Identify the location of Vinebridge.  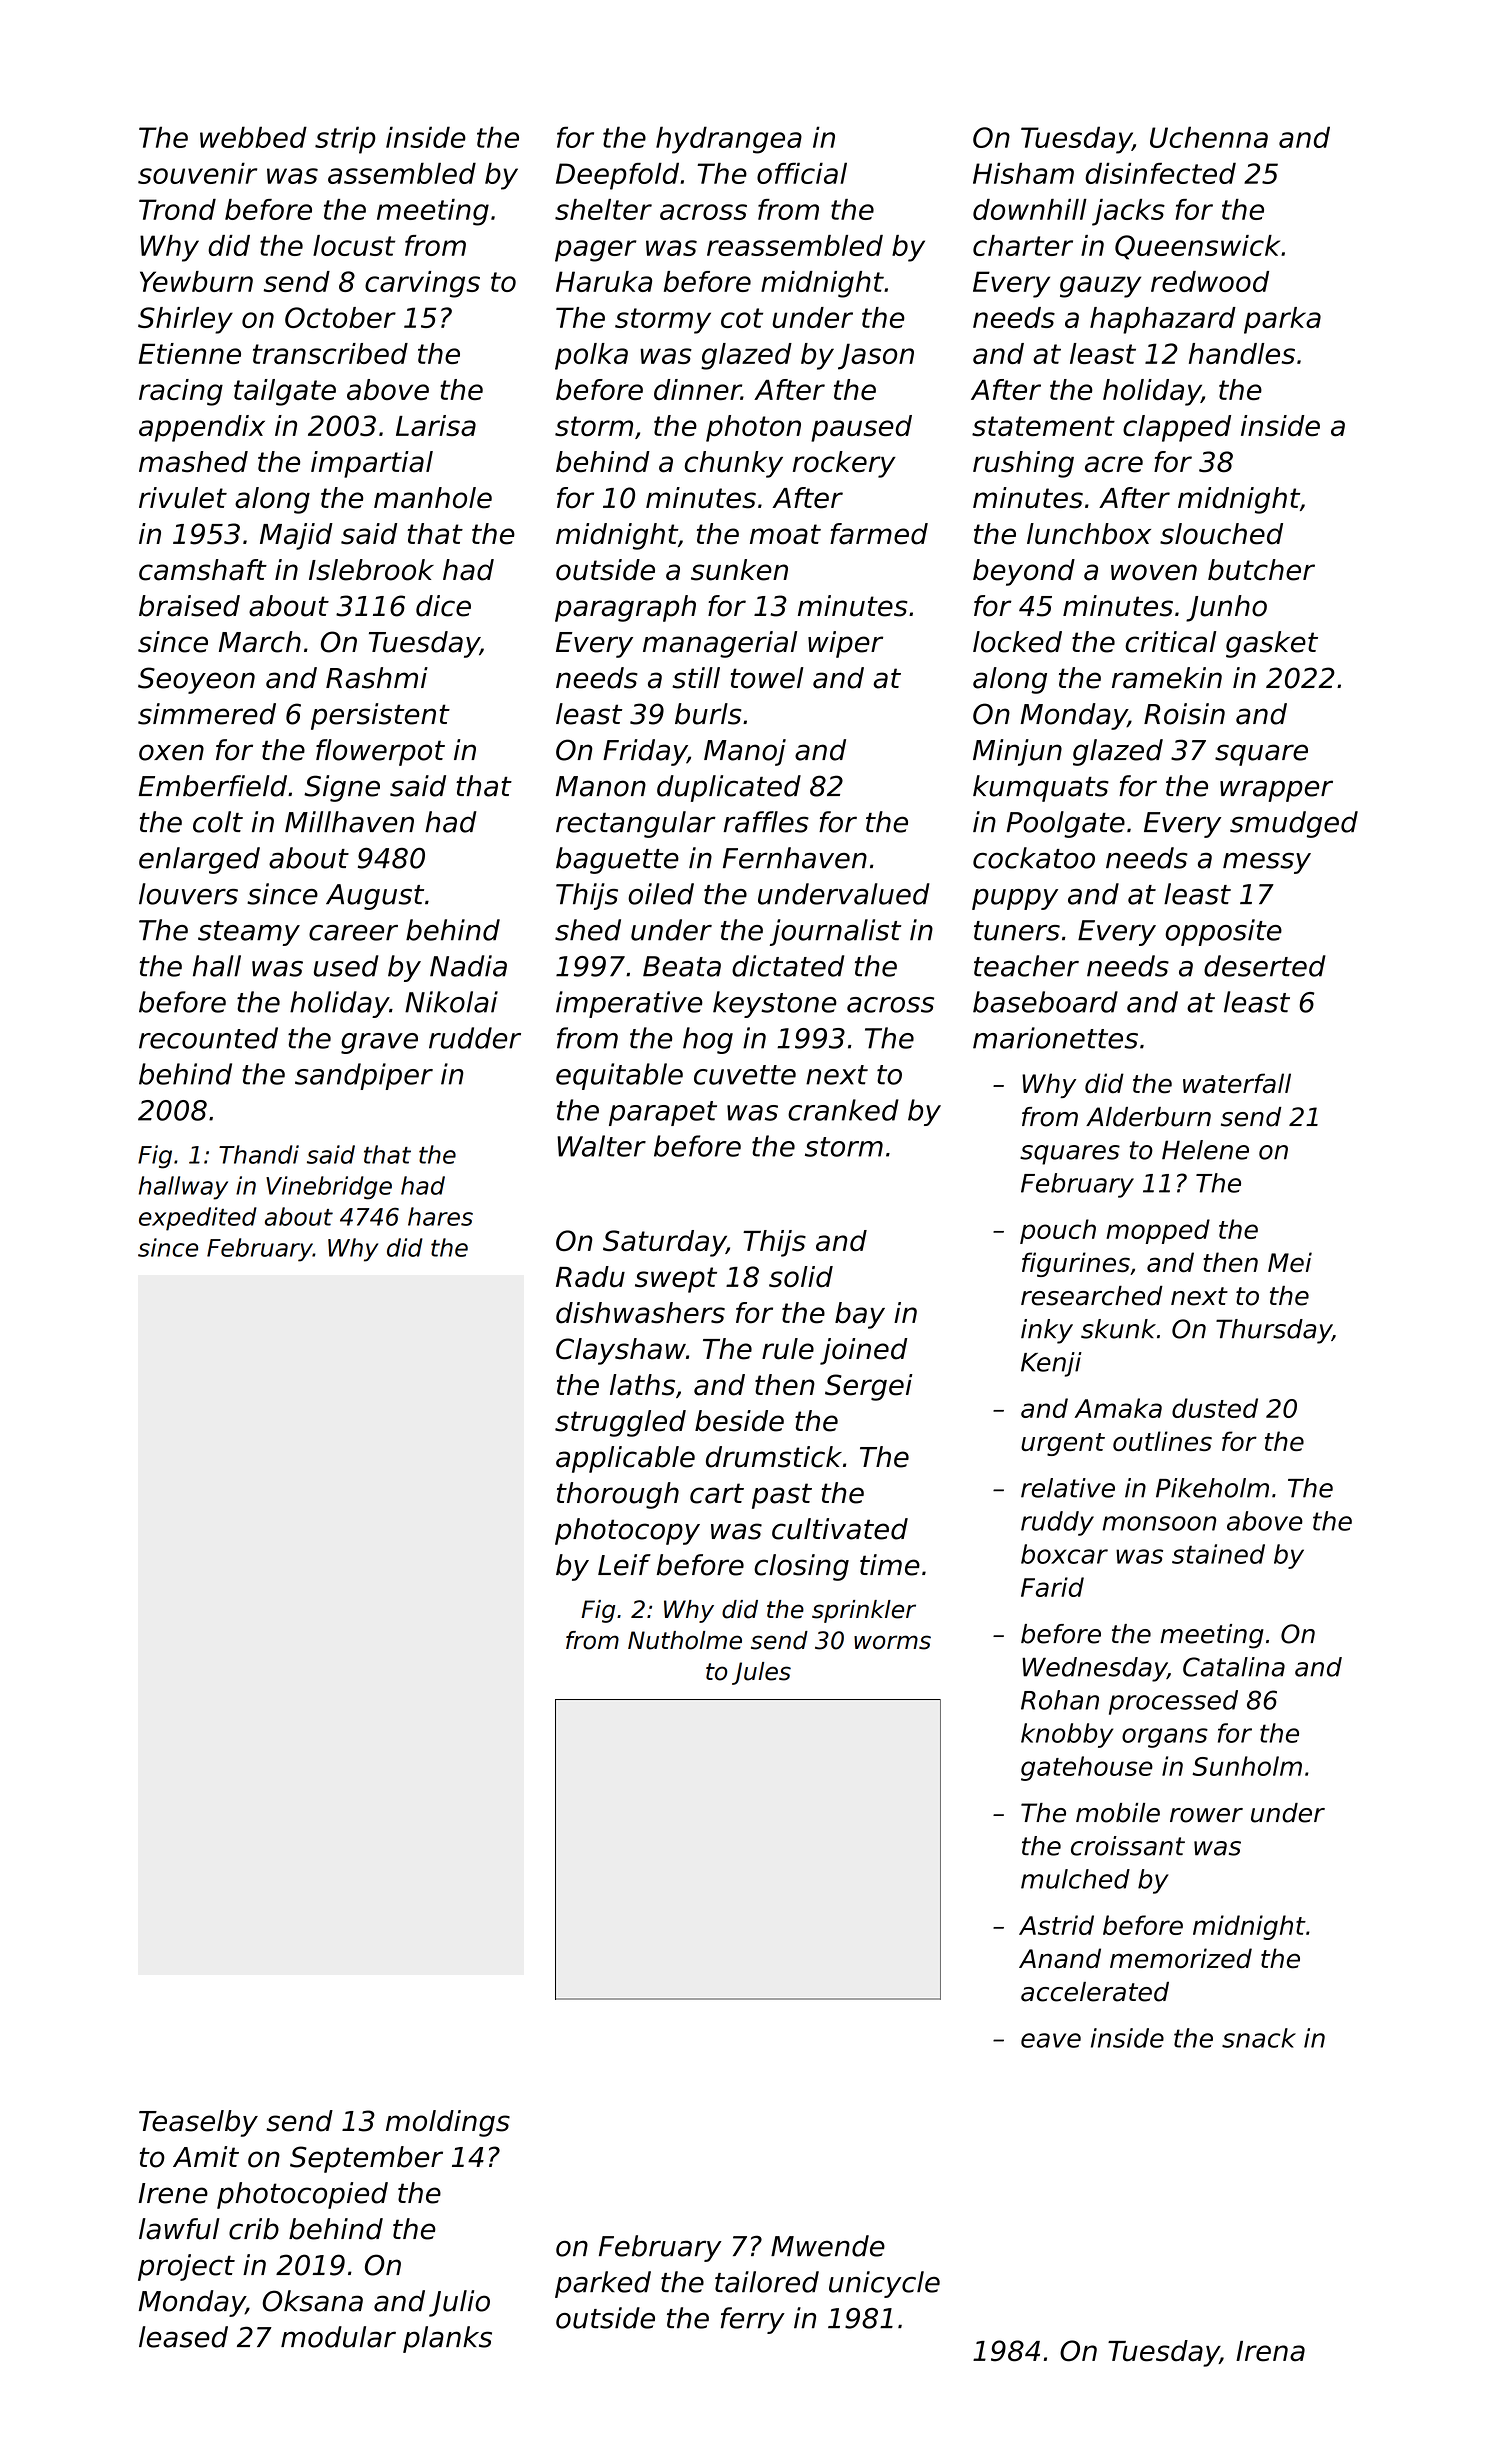
(329, 1188).
